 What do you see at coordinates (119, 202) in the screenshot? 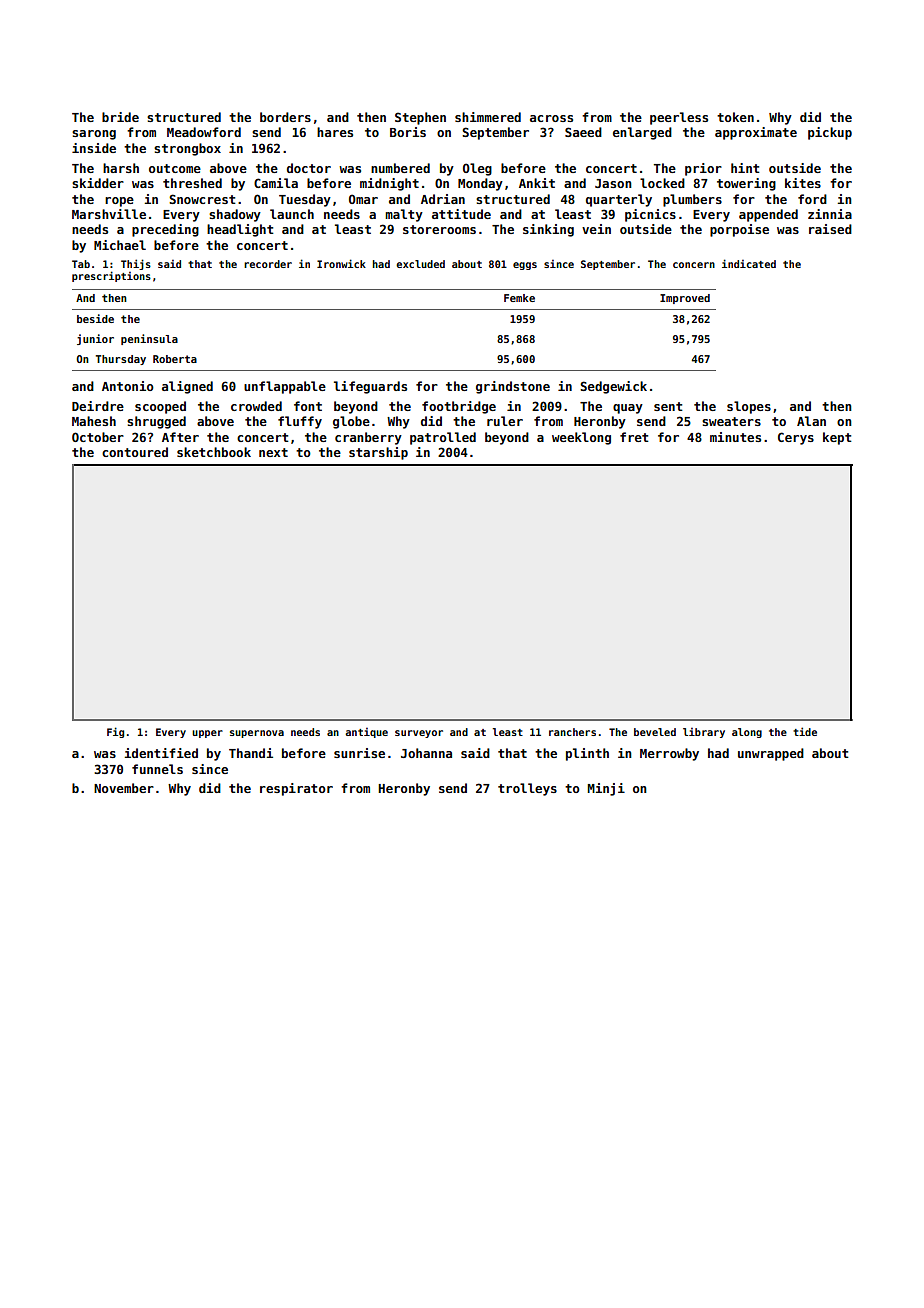
I see `rope` at bounding box center [119, 202].
